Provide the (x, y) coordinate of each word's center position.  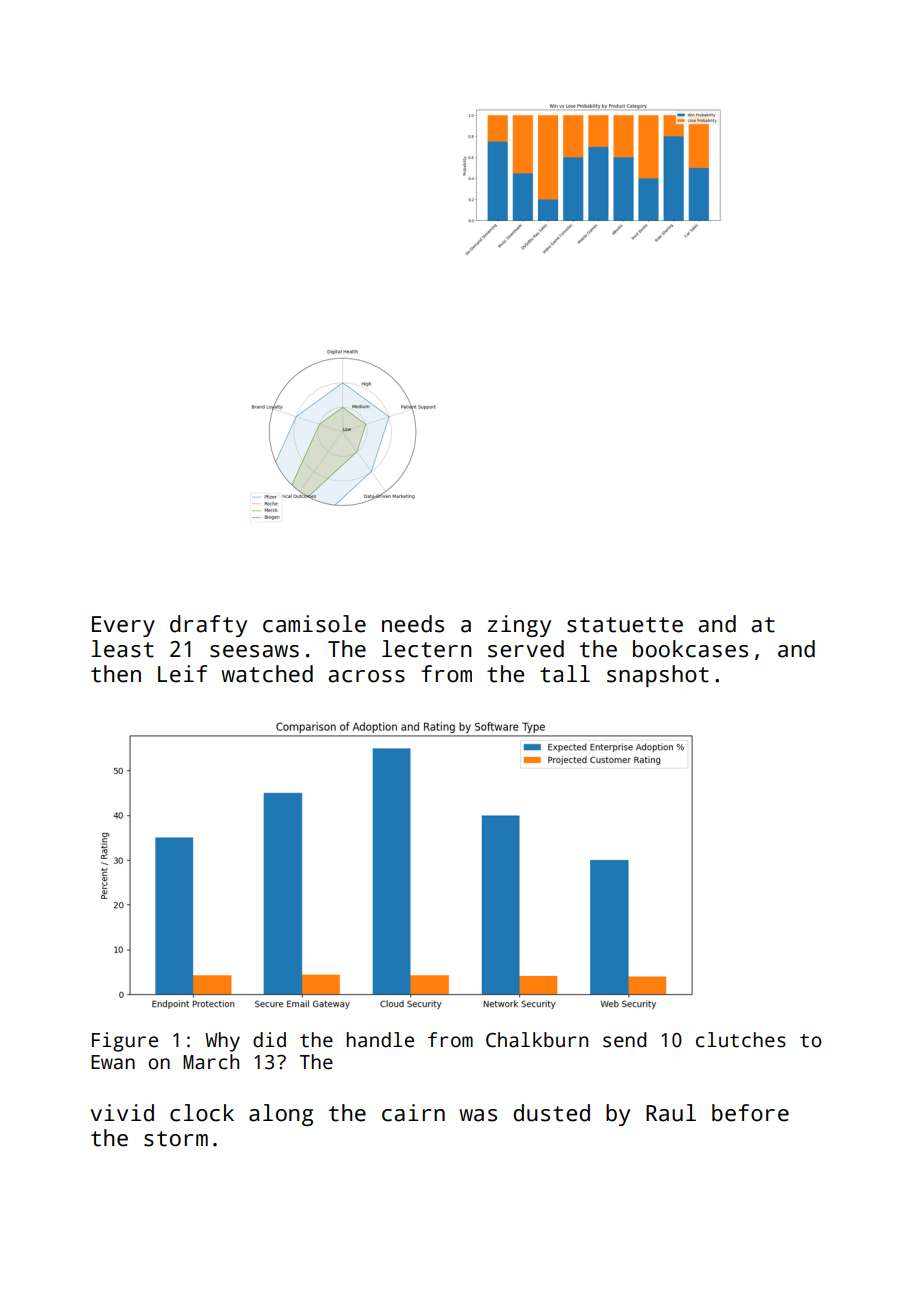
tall (565, 674)
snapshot (658, 676)
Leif (182, 674)
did (269, 1040)
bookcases (690, 649)
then (116, 674)
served (526, 649)
